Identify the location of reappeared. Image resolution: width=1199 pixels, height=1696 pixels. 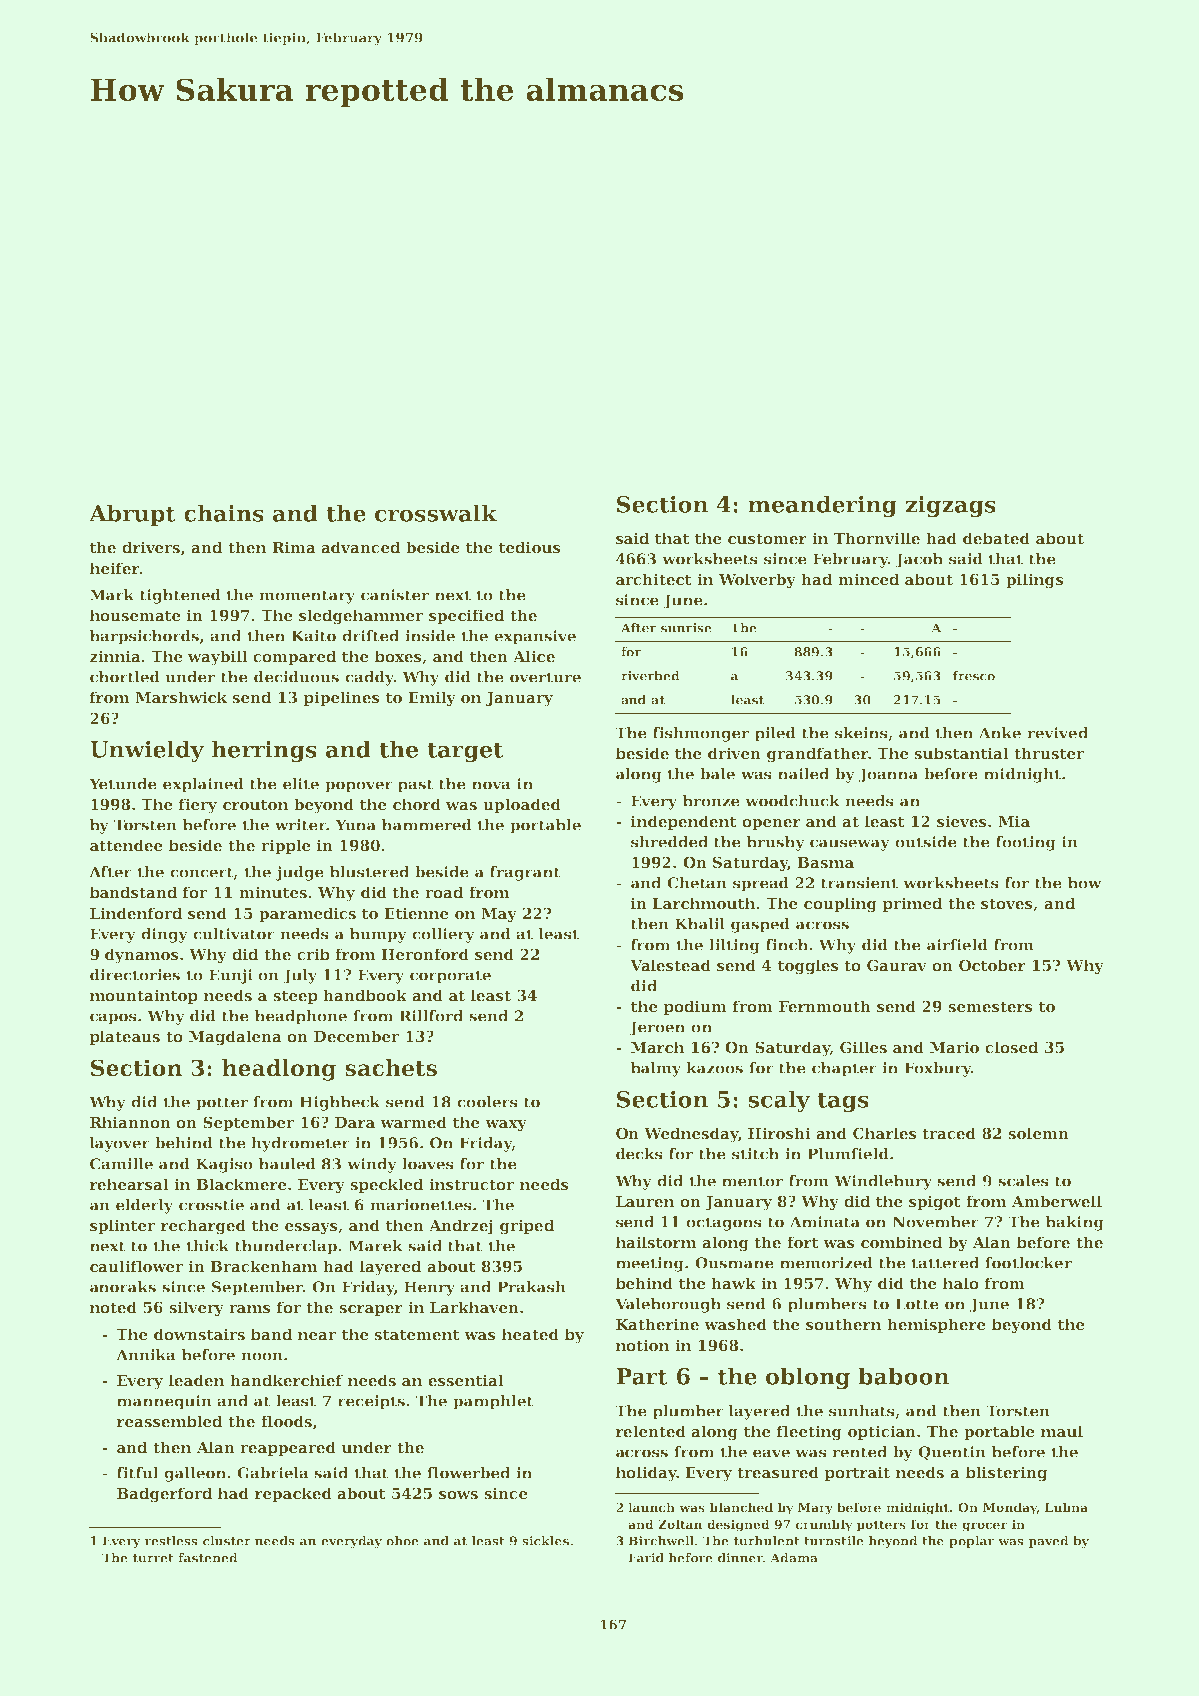
(288, 1448).
